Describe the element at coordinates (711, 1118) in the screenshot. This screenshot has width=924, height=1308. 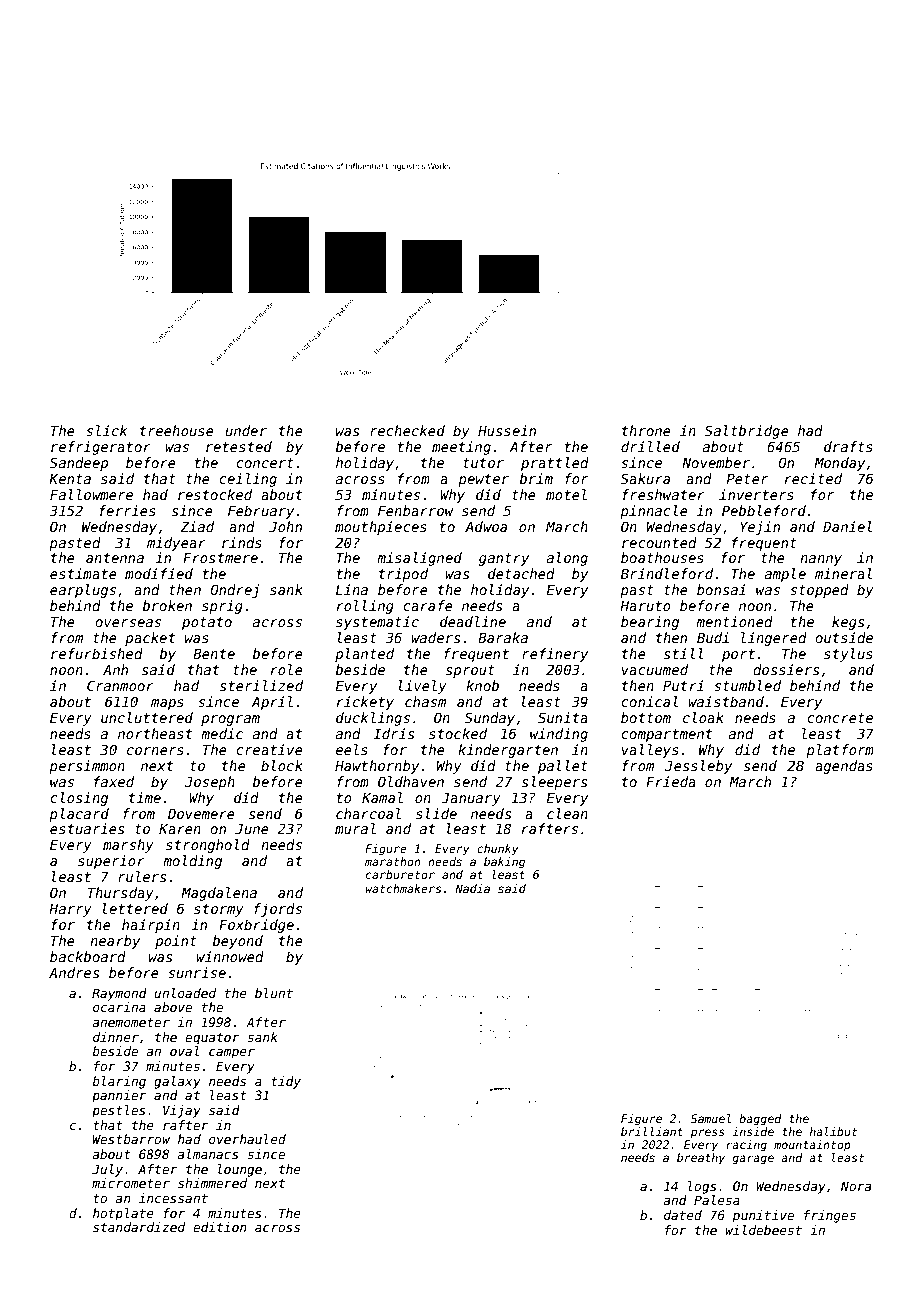
I see `Samuel` at that location.
